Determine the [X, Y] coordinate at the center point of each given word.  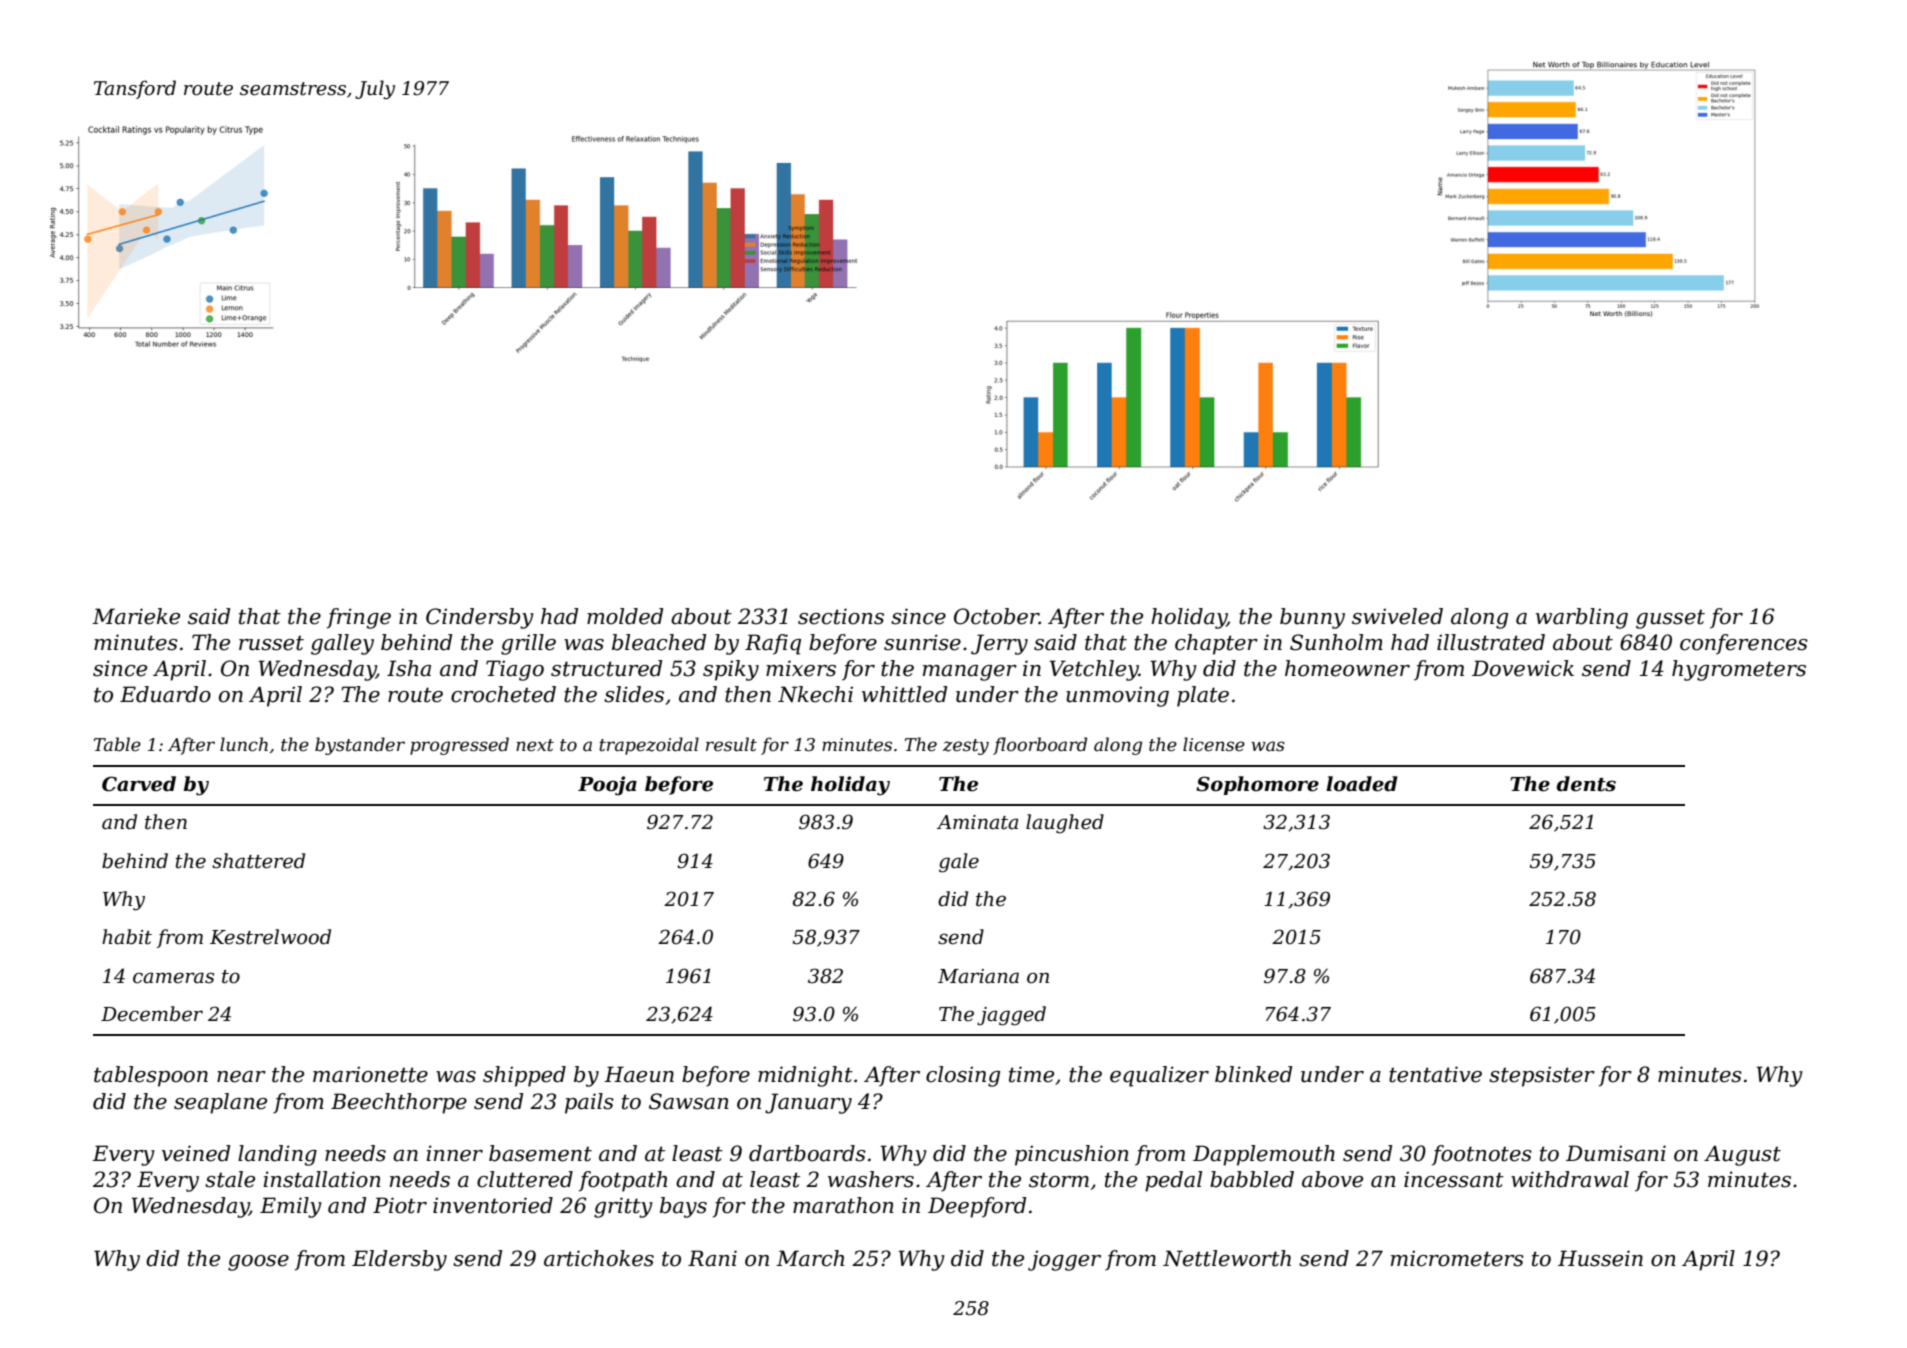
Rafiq [773, 644]
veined [196, 1153]
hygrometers [1739, 670]
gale [959, 863]
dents [1586, 784]
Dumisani [1616, 1153]
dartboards [807, 1153]
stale [230, 1179]
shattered [258, 861]
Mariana [978, 976]
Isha [409, 668]
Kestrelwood [270, 937]
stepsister [1542, 1076]
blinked [1253, 1074]
